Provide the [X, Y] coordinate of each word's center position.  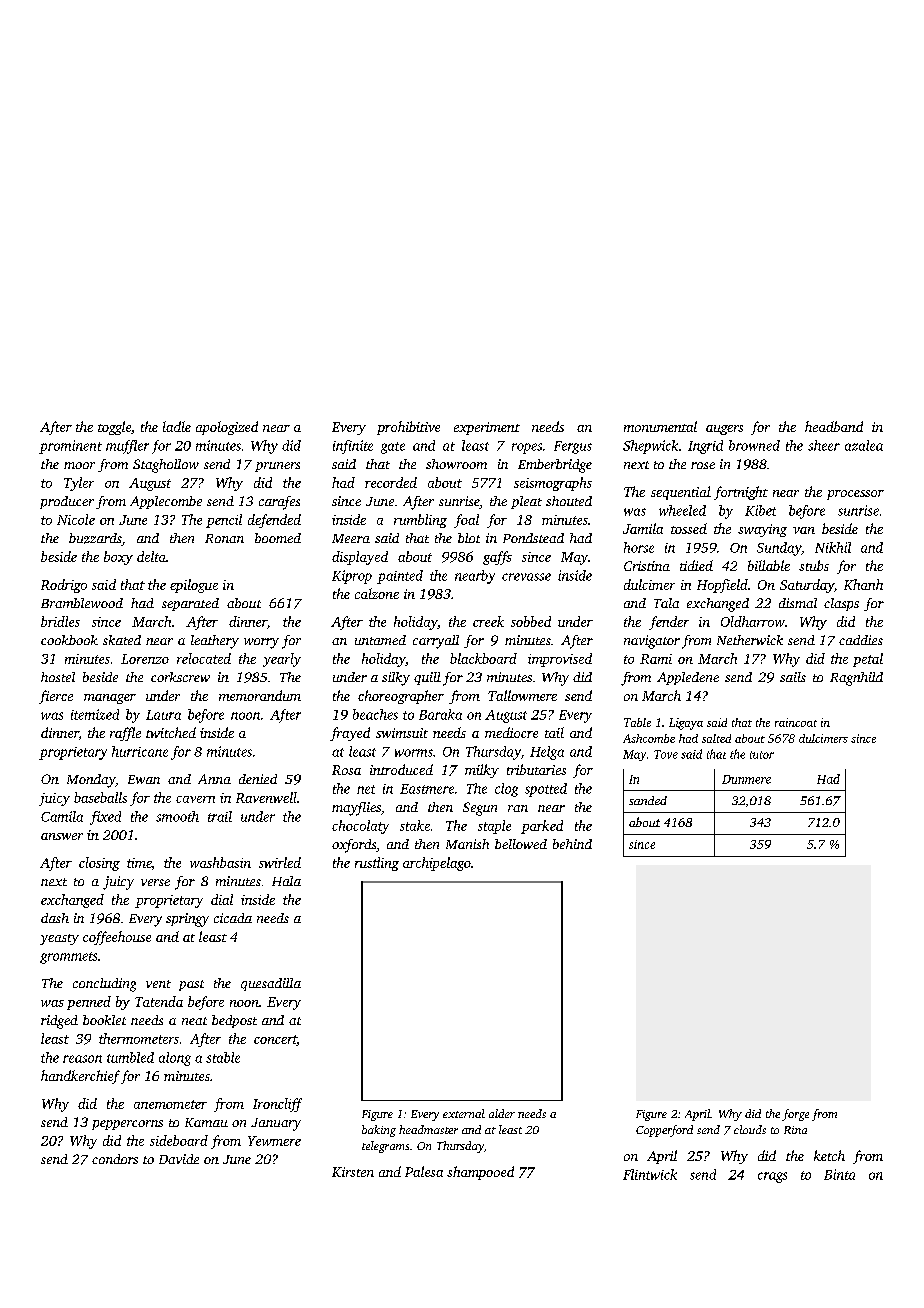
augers [724, 430]
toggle [114, 428]
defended [274, 521]
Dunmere [746, 779]
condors [115, 1159]
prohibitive [408, 428]
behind [572, 844]
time [139, 863]
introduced [401, 769]
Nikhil [833, 547]
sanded [648, 800]
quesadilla [271, 984]
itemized [95, 714]
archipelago [437, 864]
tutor [762, 755]
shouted [569, 501]
